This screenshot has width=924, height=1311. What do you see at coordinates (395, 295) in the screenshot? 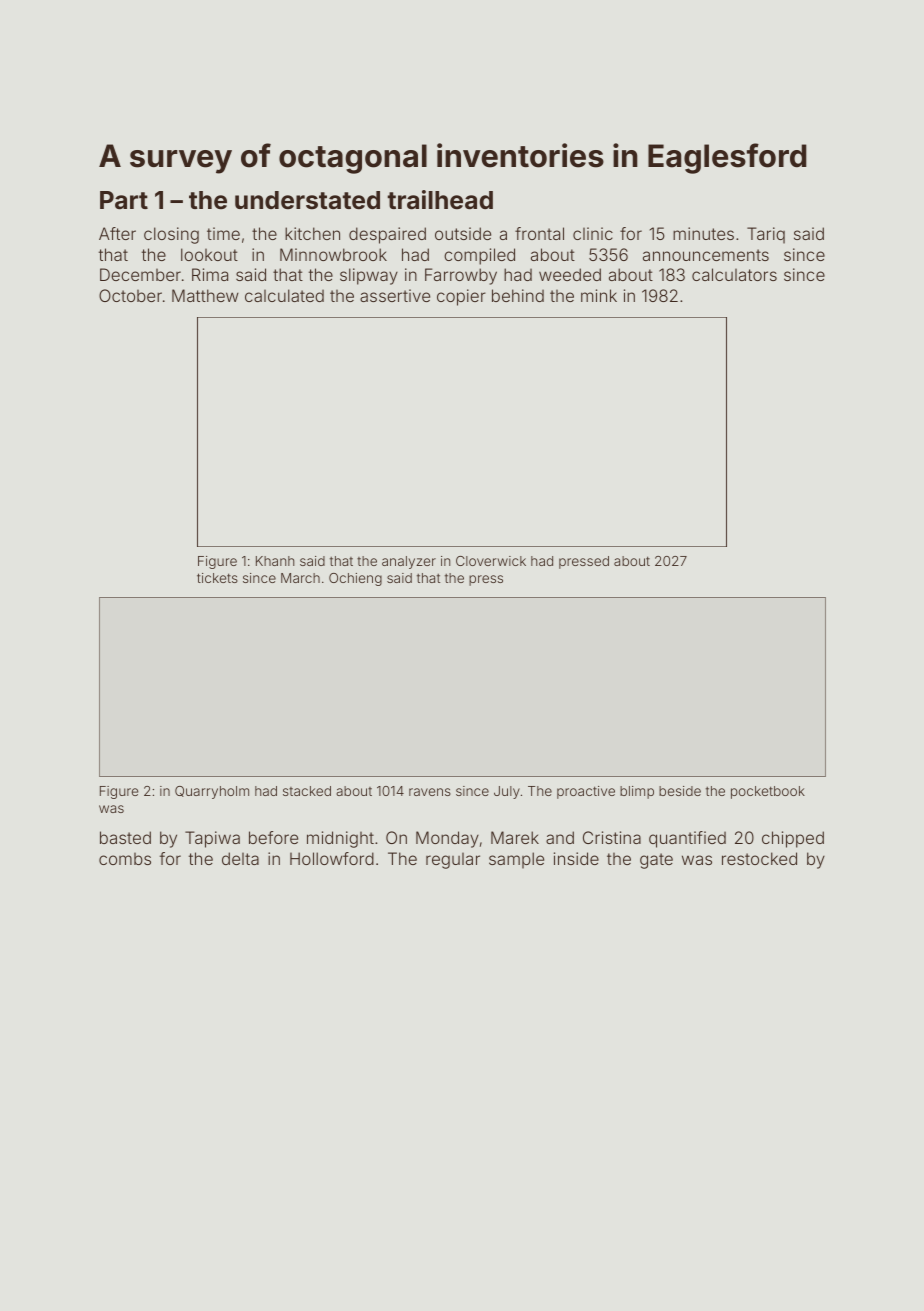
I see `assertive` at bounding box center [395, 295].
